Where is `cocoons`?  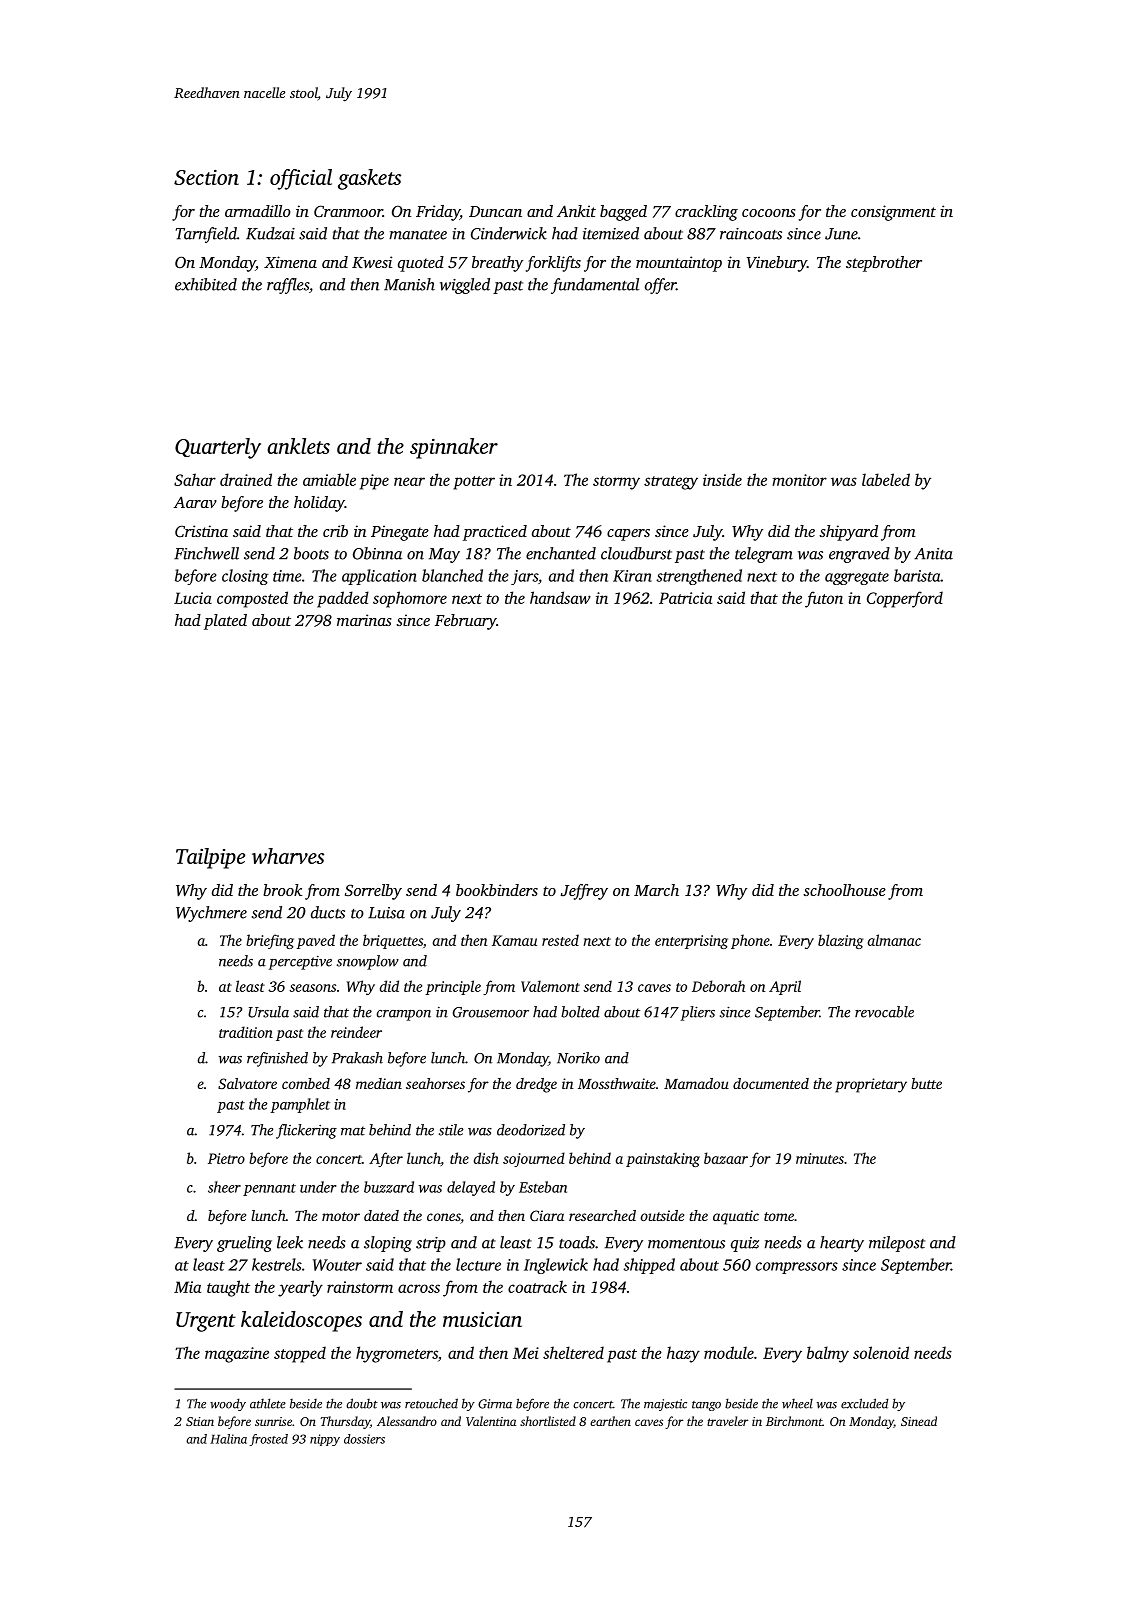
cocoons is located at coordinates (769, 213).
